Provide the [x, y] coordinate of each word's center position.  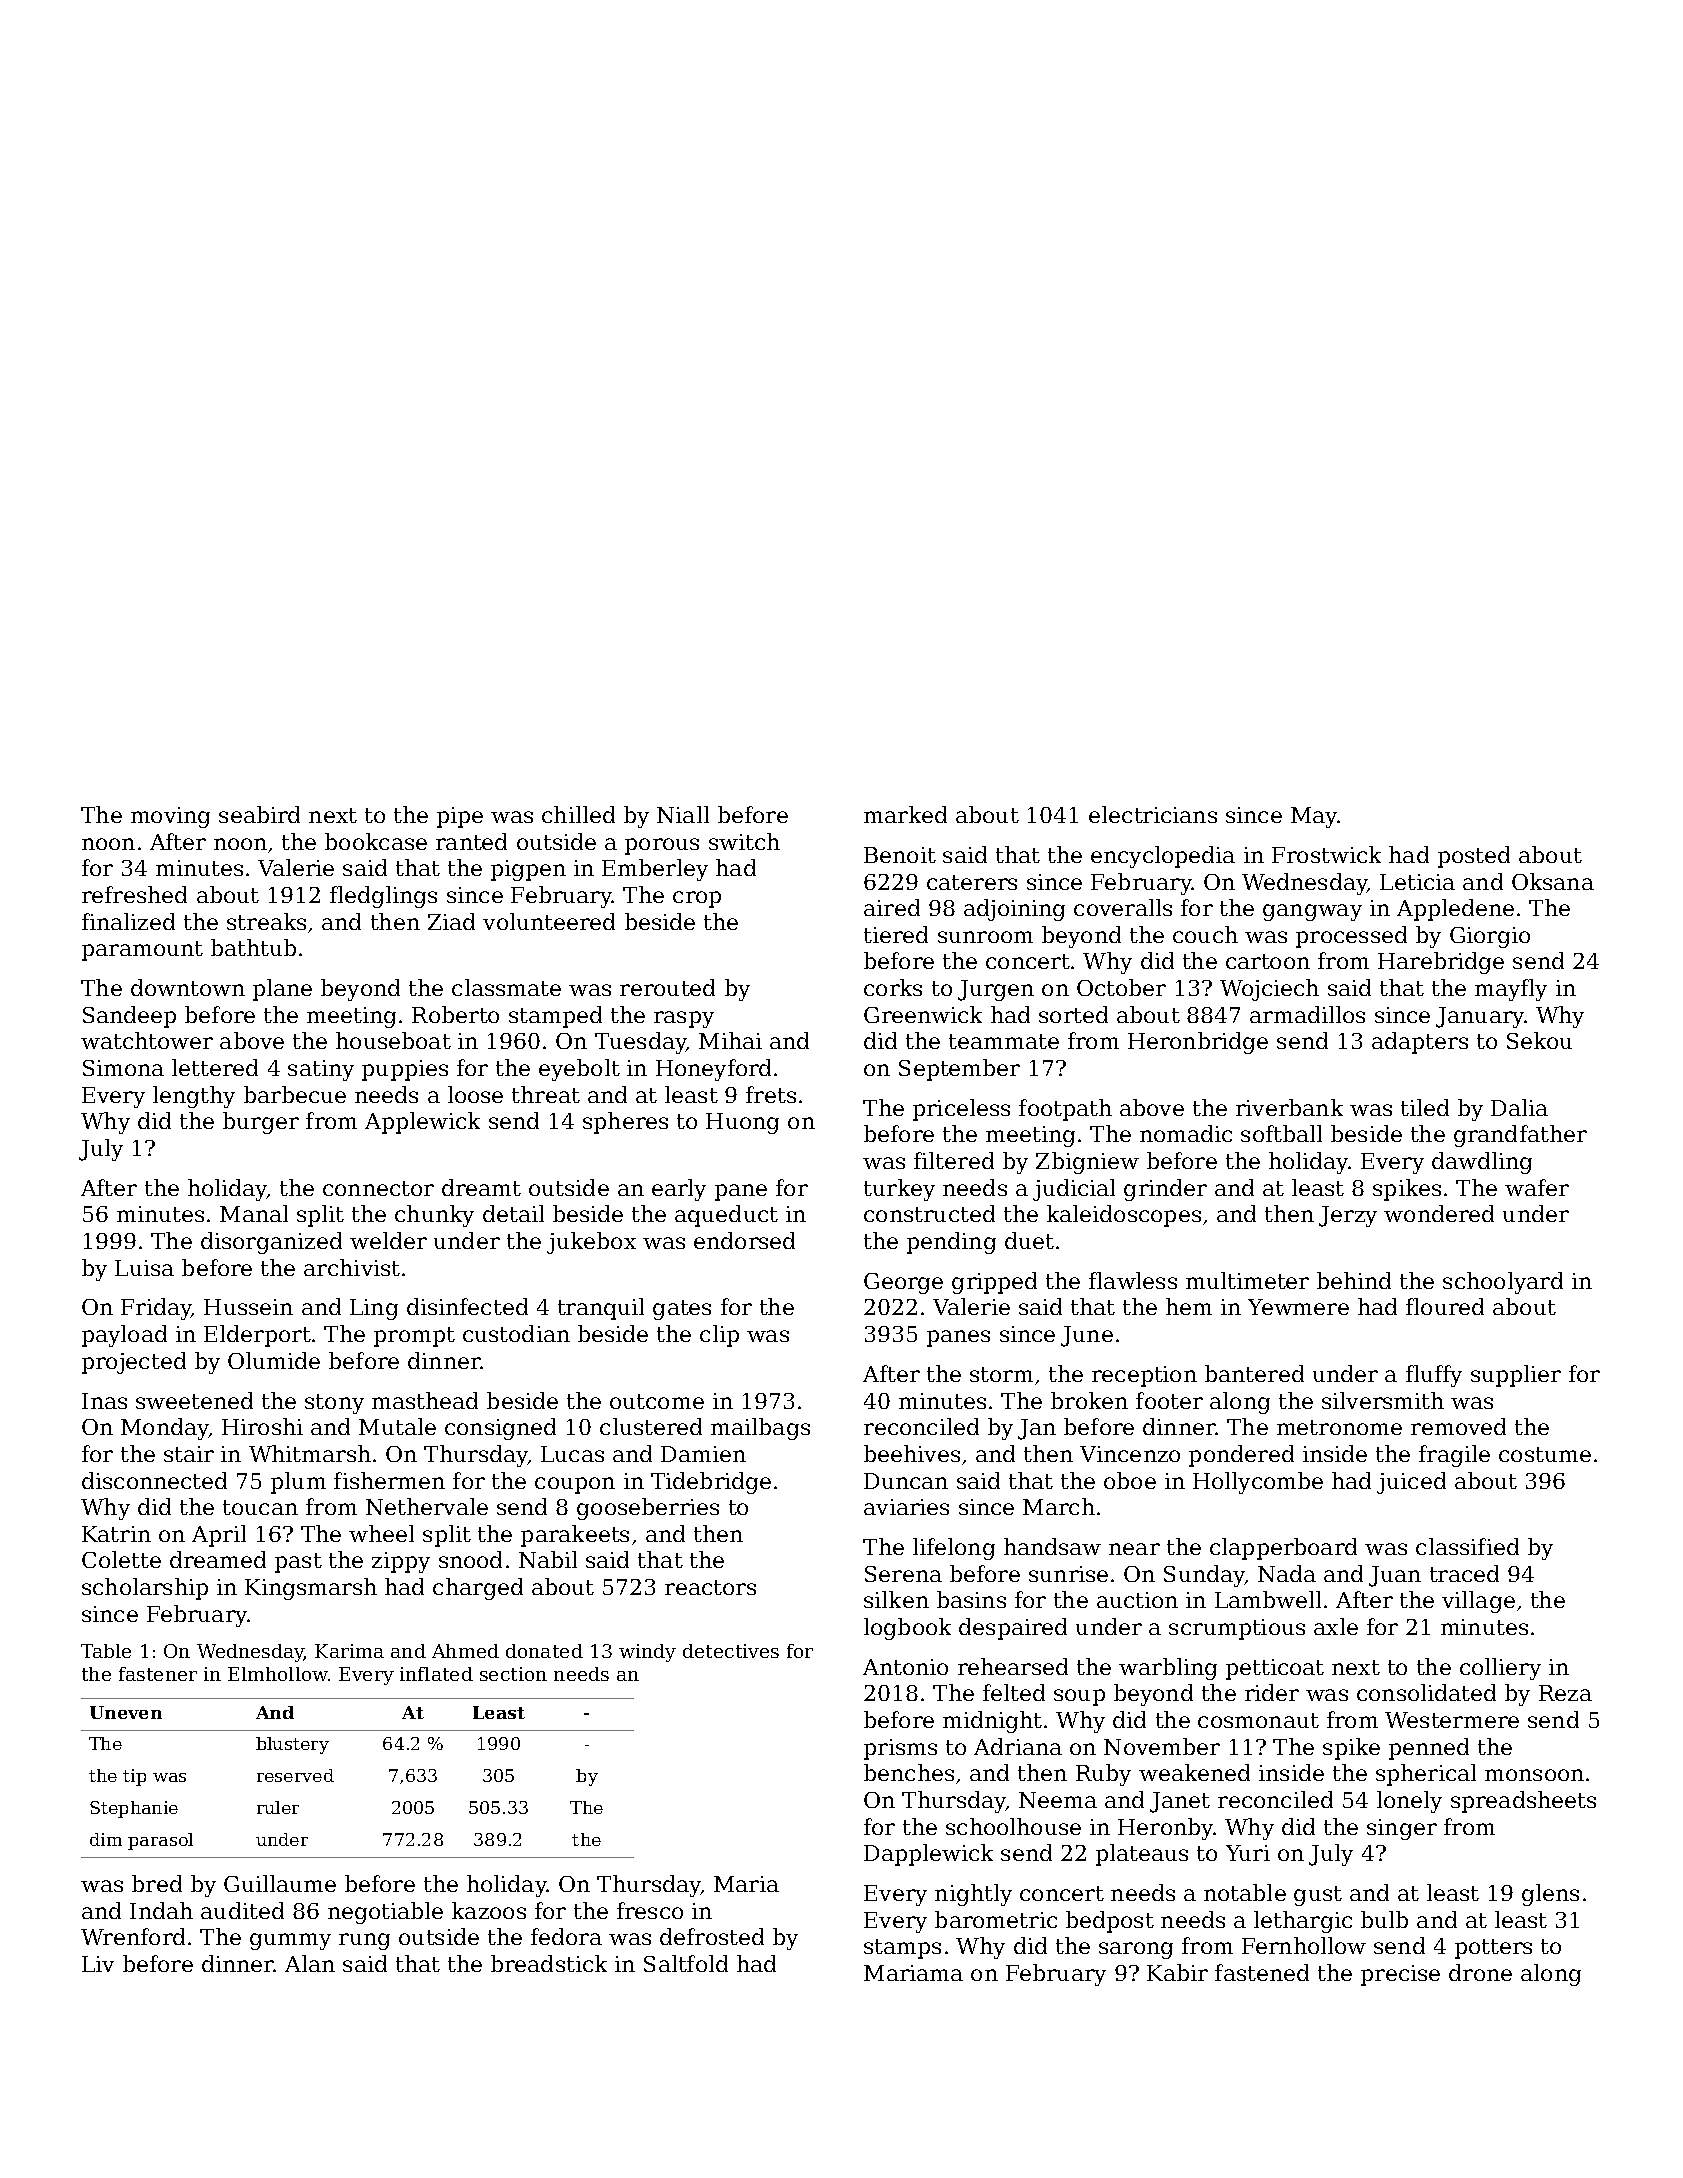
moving [170, 817]
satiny [321, 1070]
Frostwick [1326, 854]
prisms [900, 1749]
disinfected [467, 1306]
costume [1545, 1454]
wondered [1439, 1213]
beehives [912, 1453]
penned [1429, 1749]
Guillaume [280, 1883]
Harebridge [1441, 963]
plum [298, 1483]
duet [1029, 1240]
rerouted [667, 987]
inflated [436, 1674]
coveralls [1123, 907]
